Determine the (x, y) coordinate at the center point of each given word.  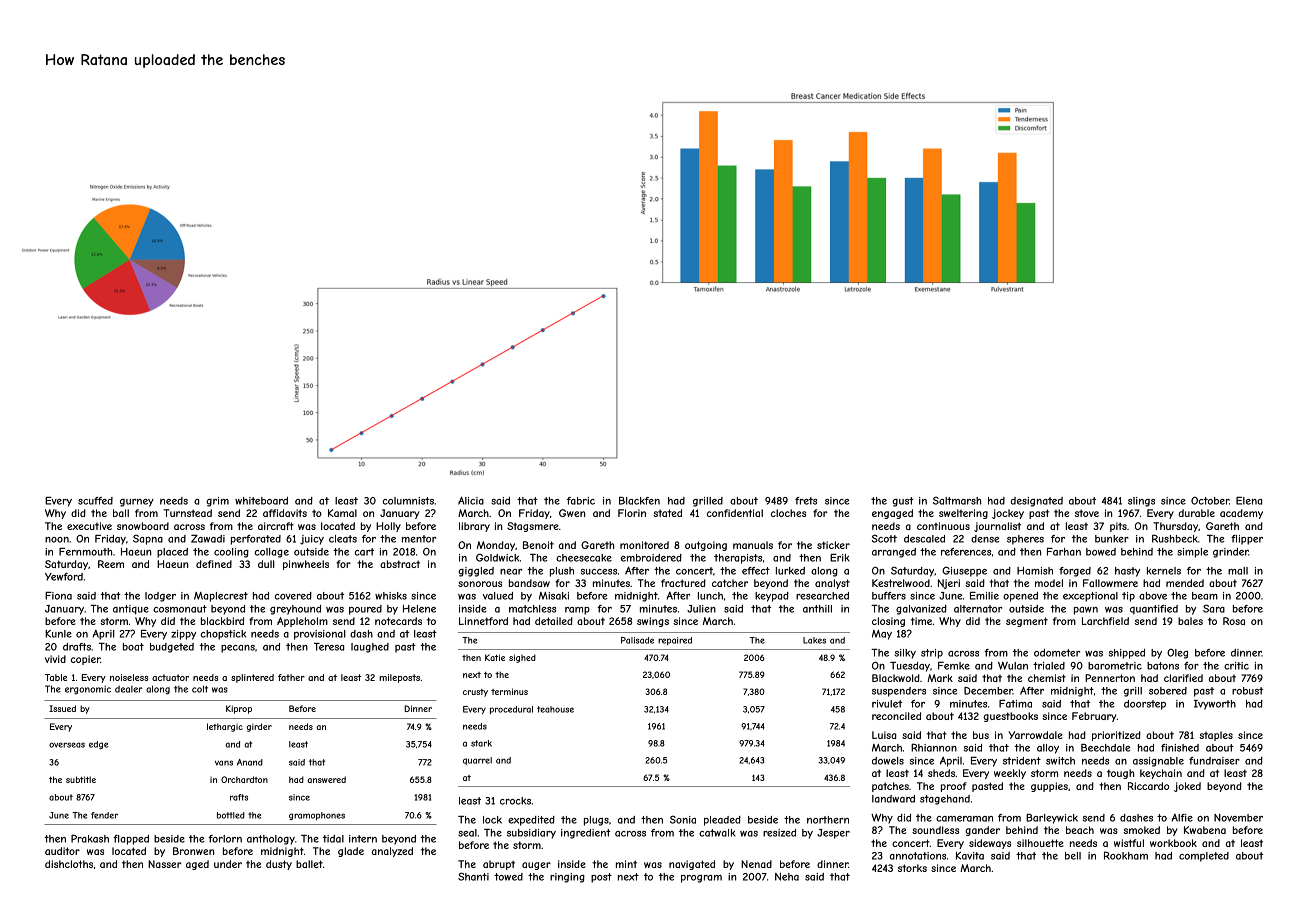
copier (85, 660)
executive (89, 526)
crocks (515, 801)
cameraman (964, 819)
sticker (833, 545)
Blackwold (896, 678)
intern (363, 839)
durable (1197, 513)
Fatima (1015, 704)
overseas (67, 745)
